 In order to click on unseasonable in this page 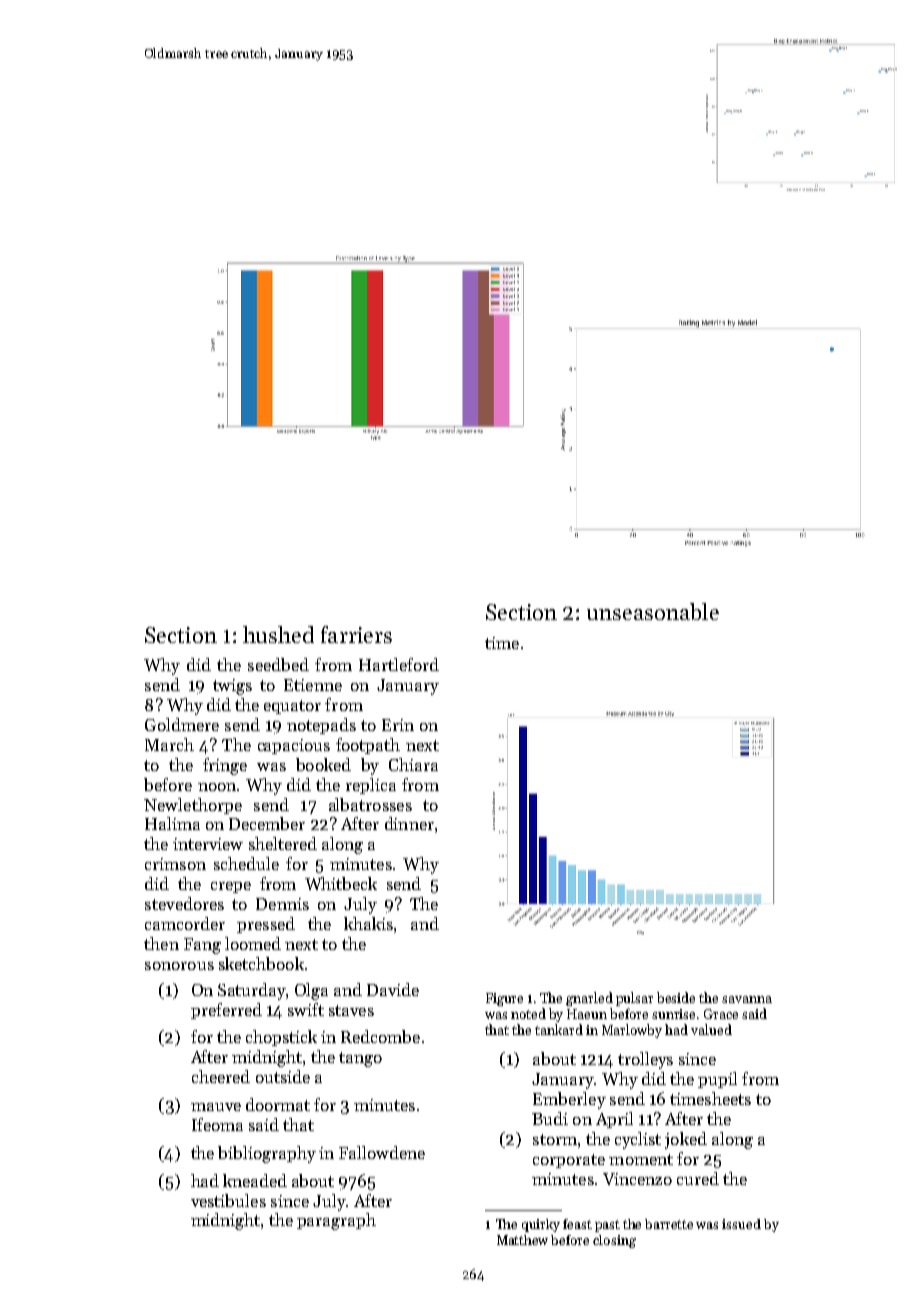, I will do `click(653, 611)`.
